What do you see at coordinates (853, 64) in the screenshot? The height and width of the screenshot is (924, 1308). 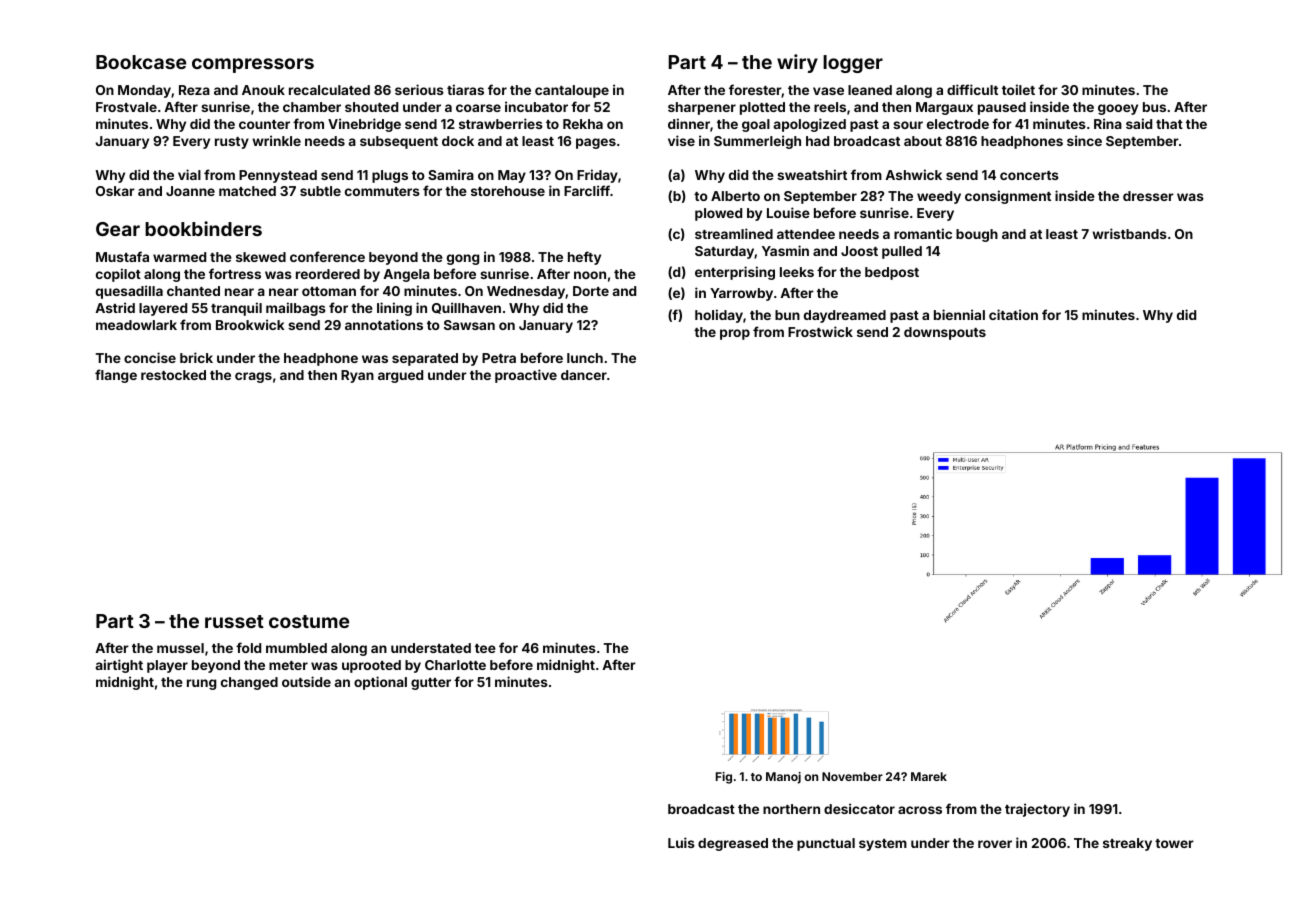 I see `logger` at bounding box center [853, 64].
